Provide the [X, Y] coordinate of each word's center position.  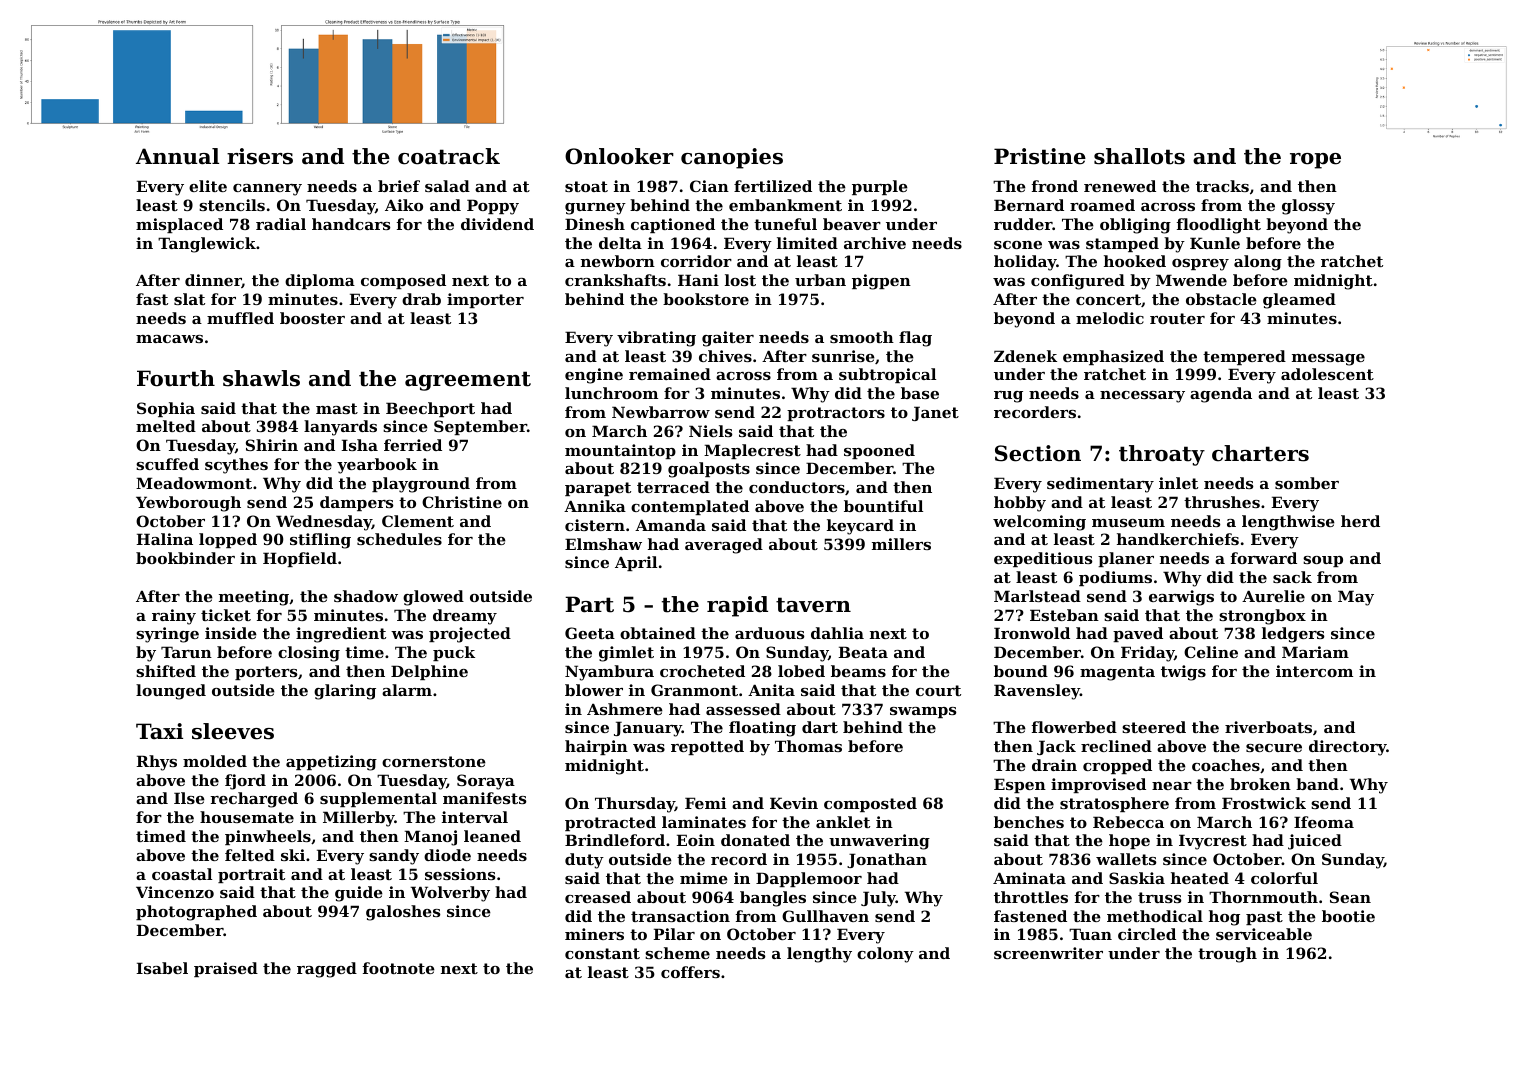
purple [880, 187]
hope [1129, 841]
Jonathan [887, 860]
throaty [1162, 455]
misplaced [179, 225]
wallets [1126, 859]
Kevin [794, 803]
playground [421, 485]
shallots [1139, 156]
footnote [399, 968]
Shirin [272, 445]
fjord [245, 782]
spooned [879, 451]
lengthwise [1288, 523]
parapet [598, 489]
